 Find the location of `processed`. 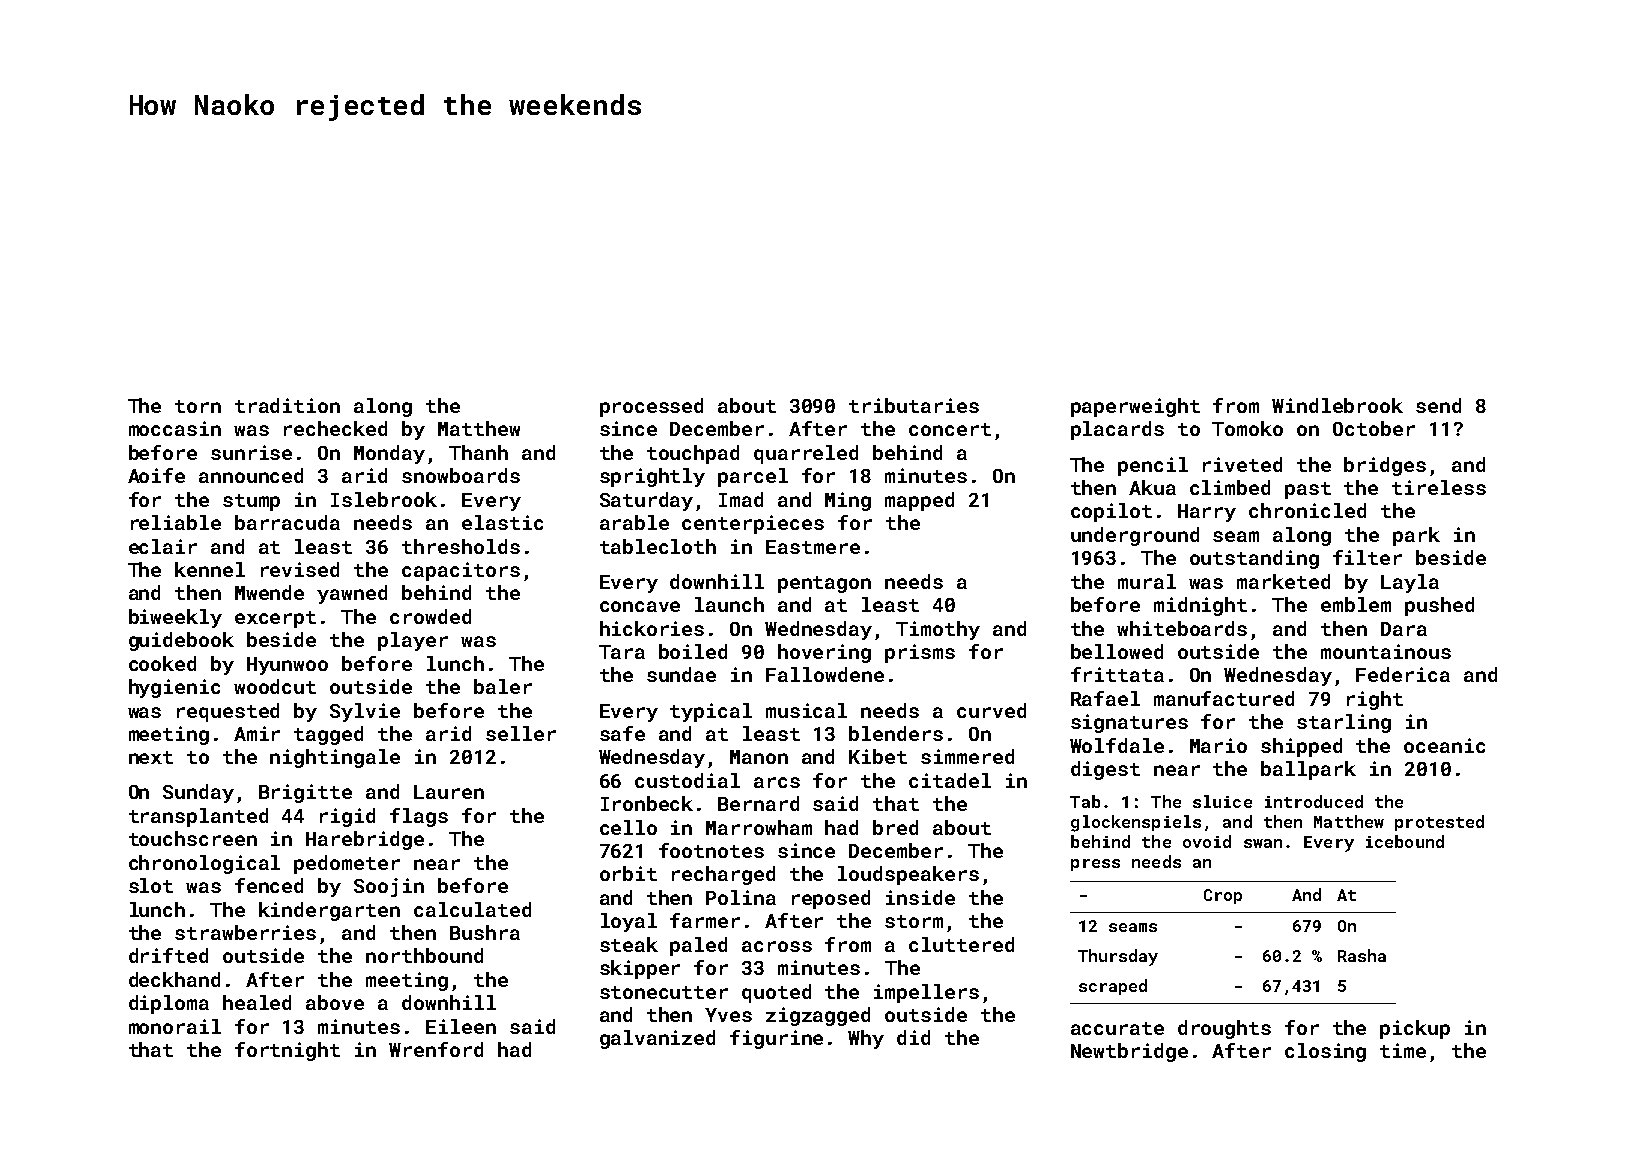

processed is located at coordinates (651, 407).
